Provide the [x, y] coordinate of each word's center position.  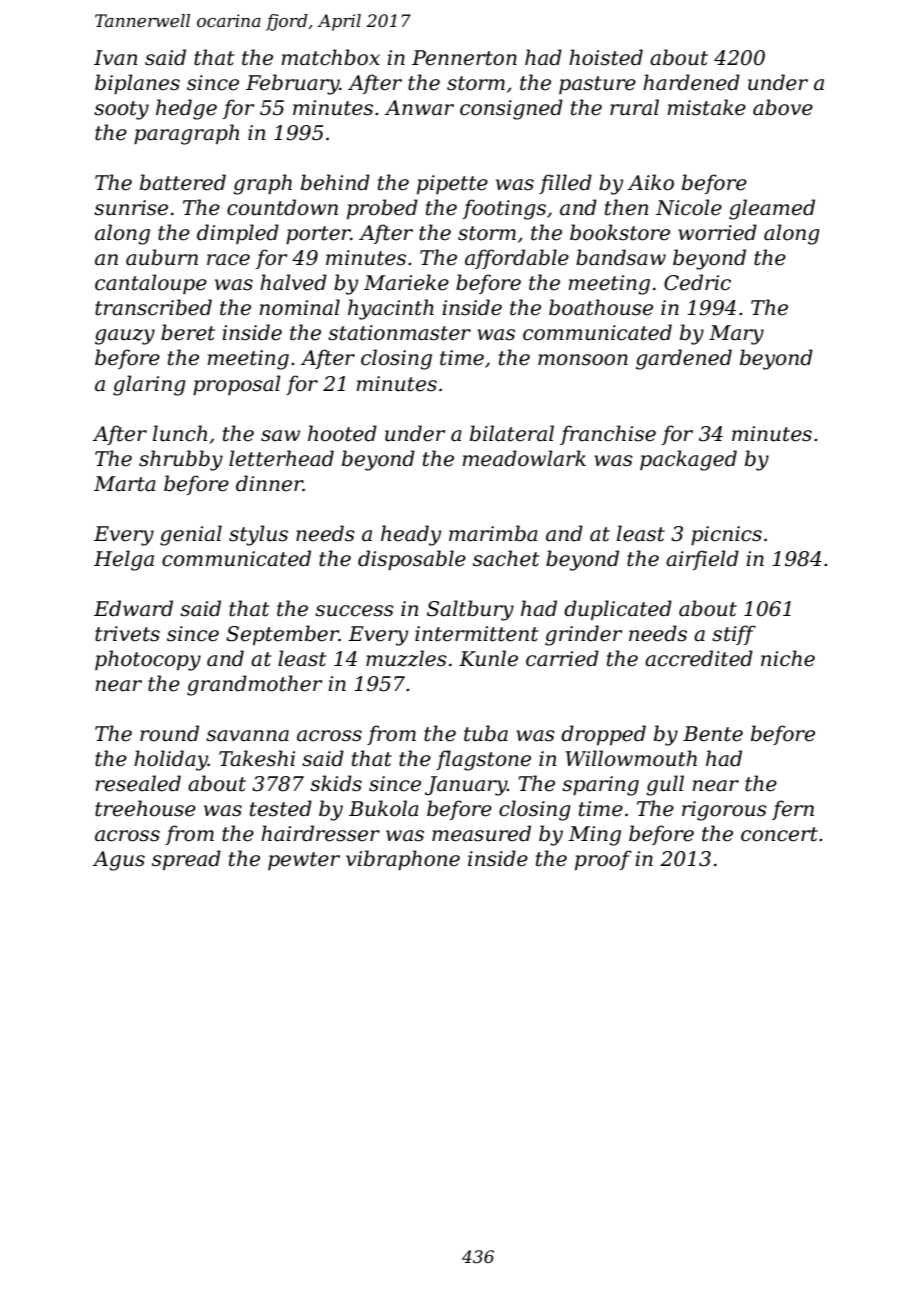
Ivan [116, 58]
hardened [691, 82]
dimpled [238, 234]
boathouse [601, 307]
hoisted [606, 57]
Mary [736, 335]
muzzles [406, 658]
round [169, 733]
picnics [726, 535]
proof [603, 860]
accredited [699, 658]
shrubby [181, 460]
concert [779, 834]
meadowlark [524, 458]
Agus [119, 861]
